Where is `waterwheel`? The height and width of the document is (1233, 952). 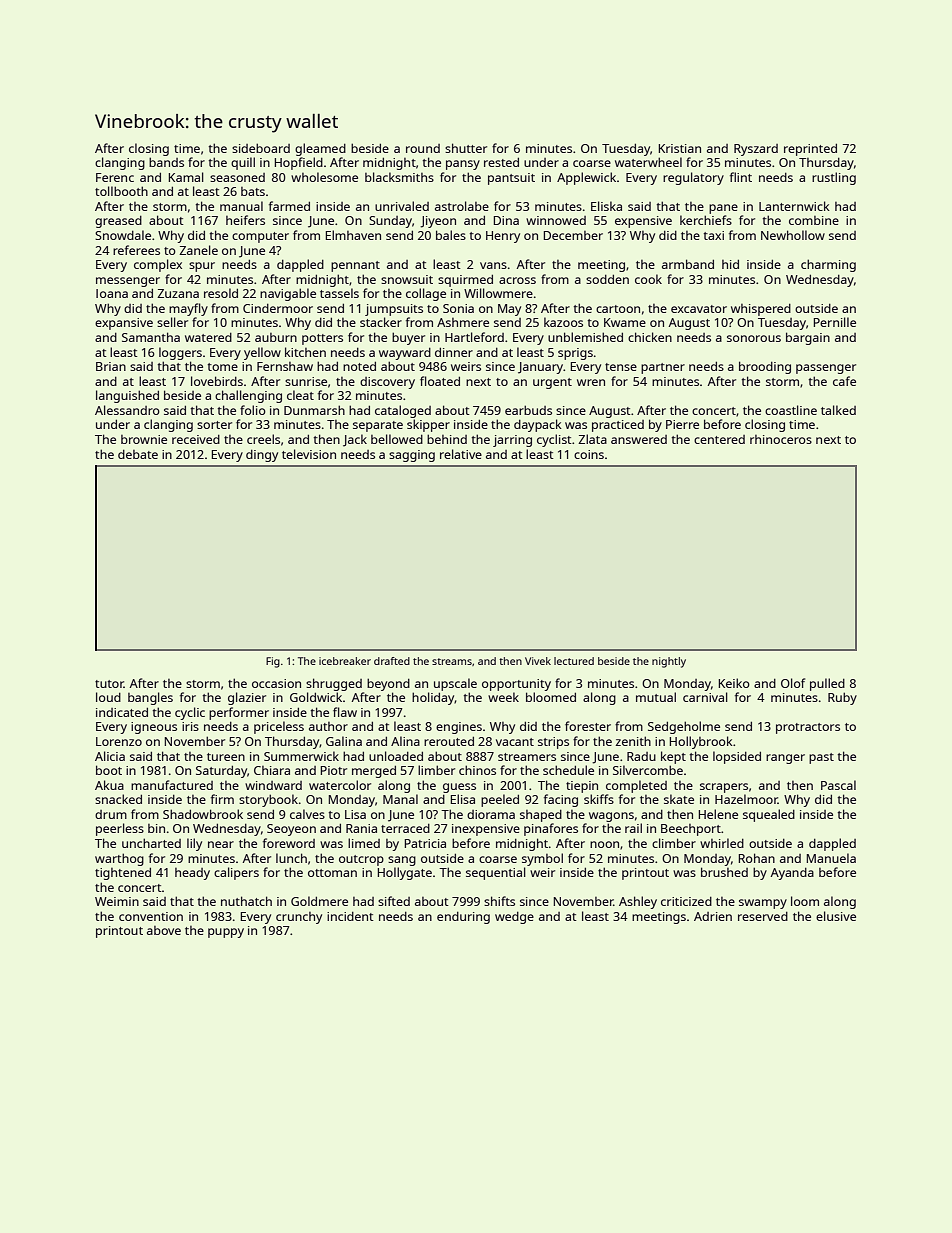 waterwheel is located at coordinates (648, 162).
